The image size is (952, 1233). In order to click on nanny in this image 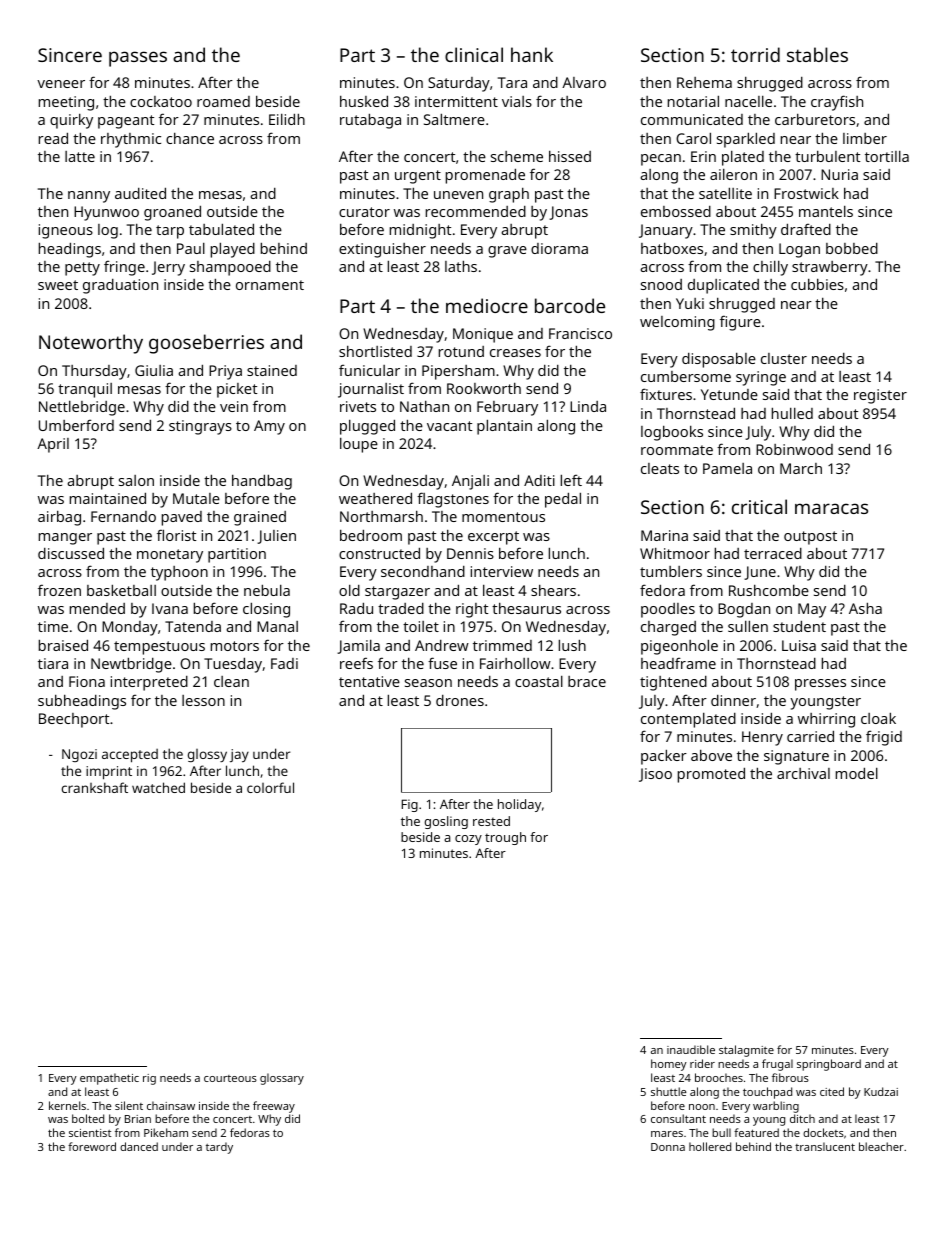, I will do `click(89, 197)`.
